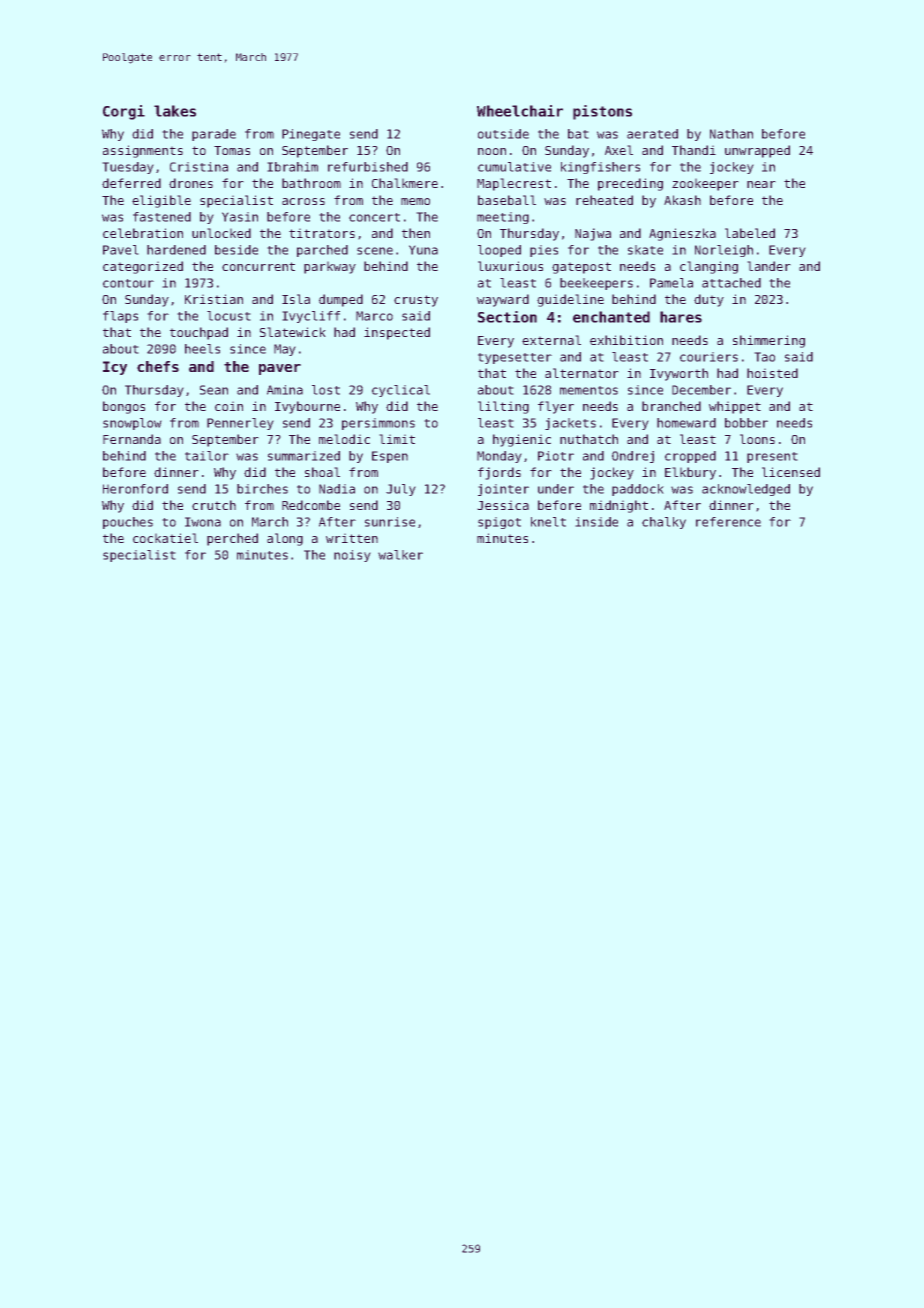 Image resolution: width=924 pixels, height=1308 pixels. I want to click on Fernanda, so click(132, 439).
